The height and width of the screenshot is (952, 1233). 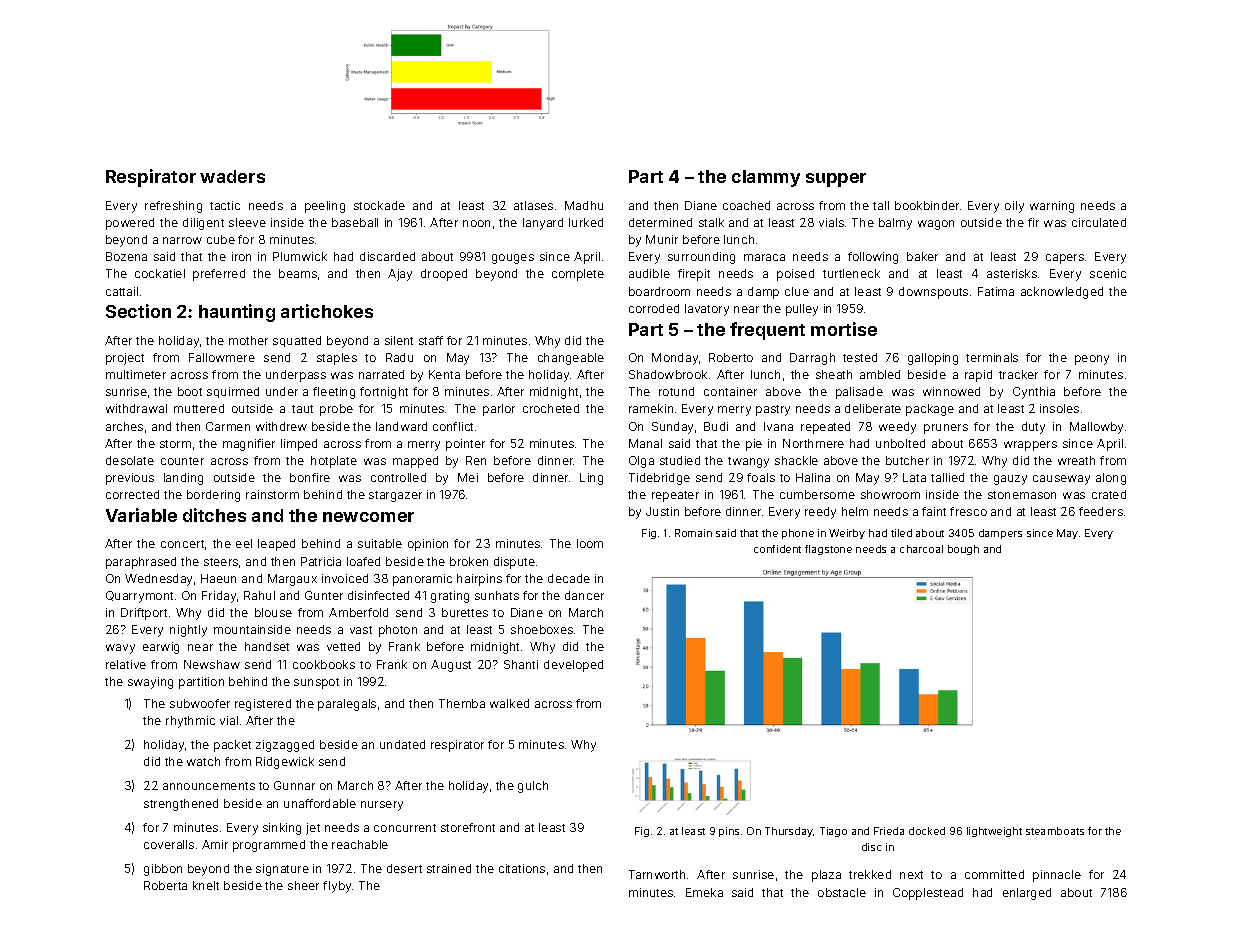 What do you see at coordinates (963, 550) in the screenshot?
I see `bough` at bounding box center [963, 550].
